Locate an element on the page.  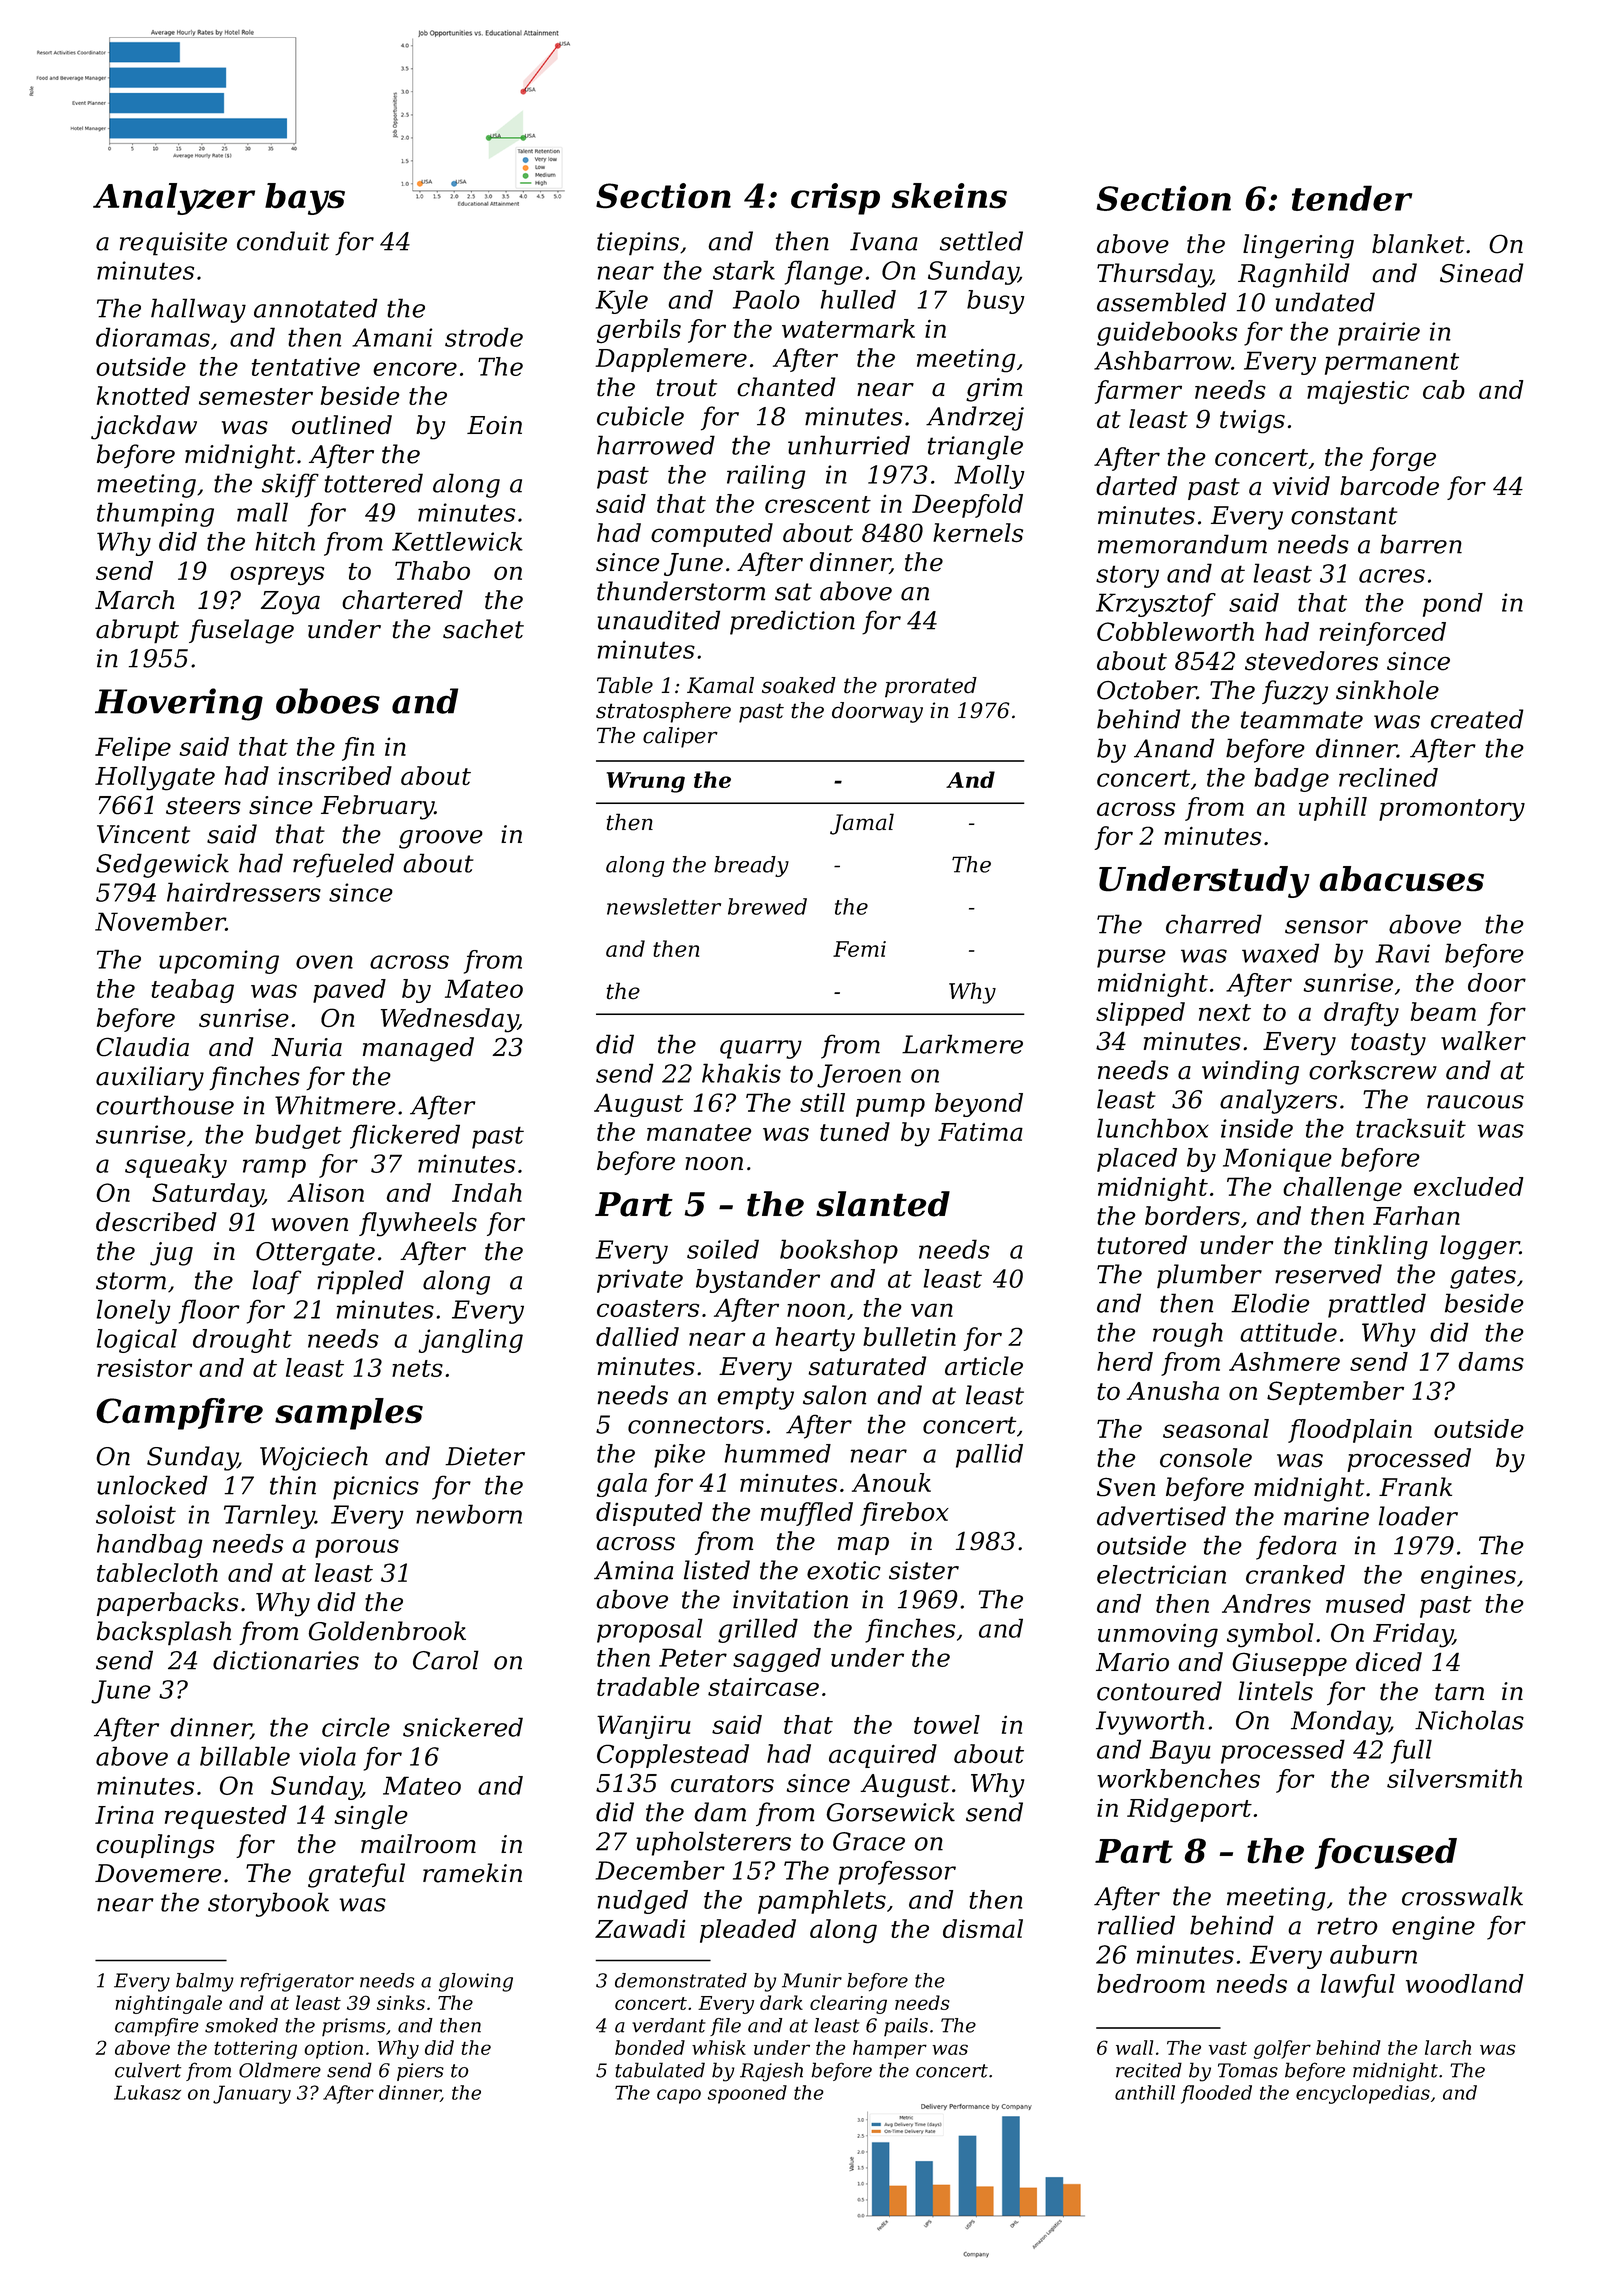
plumber is located at coordinates (1209, 1276).
